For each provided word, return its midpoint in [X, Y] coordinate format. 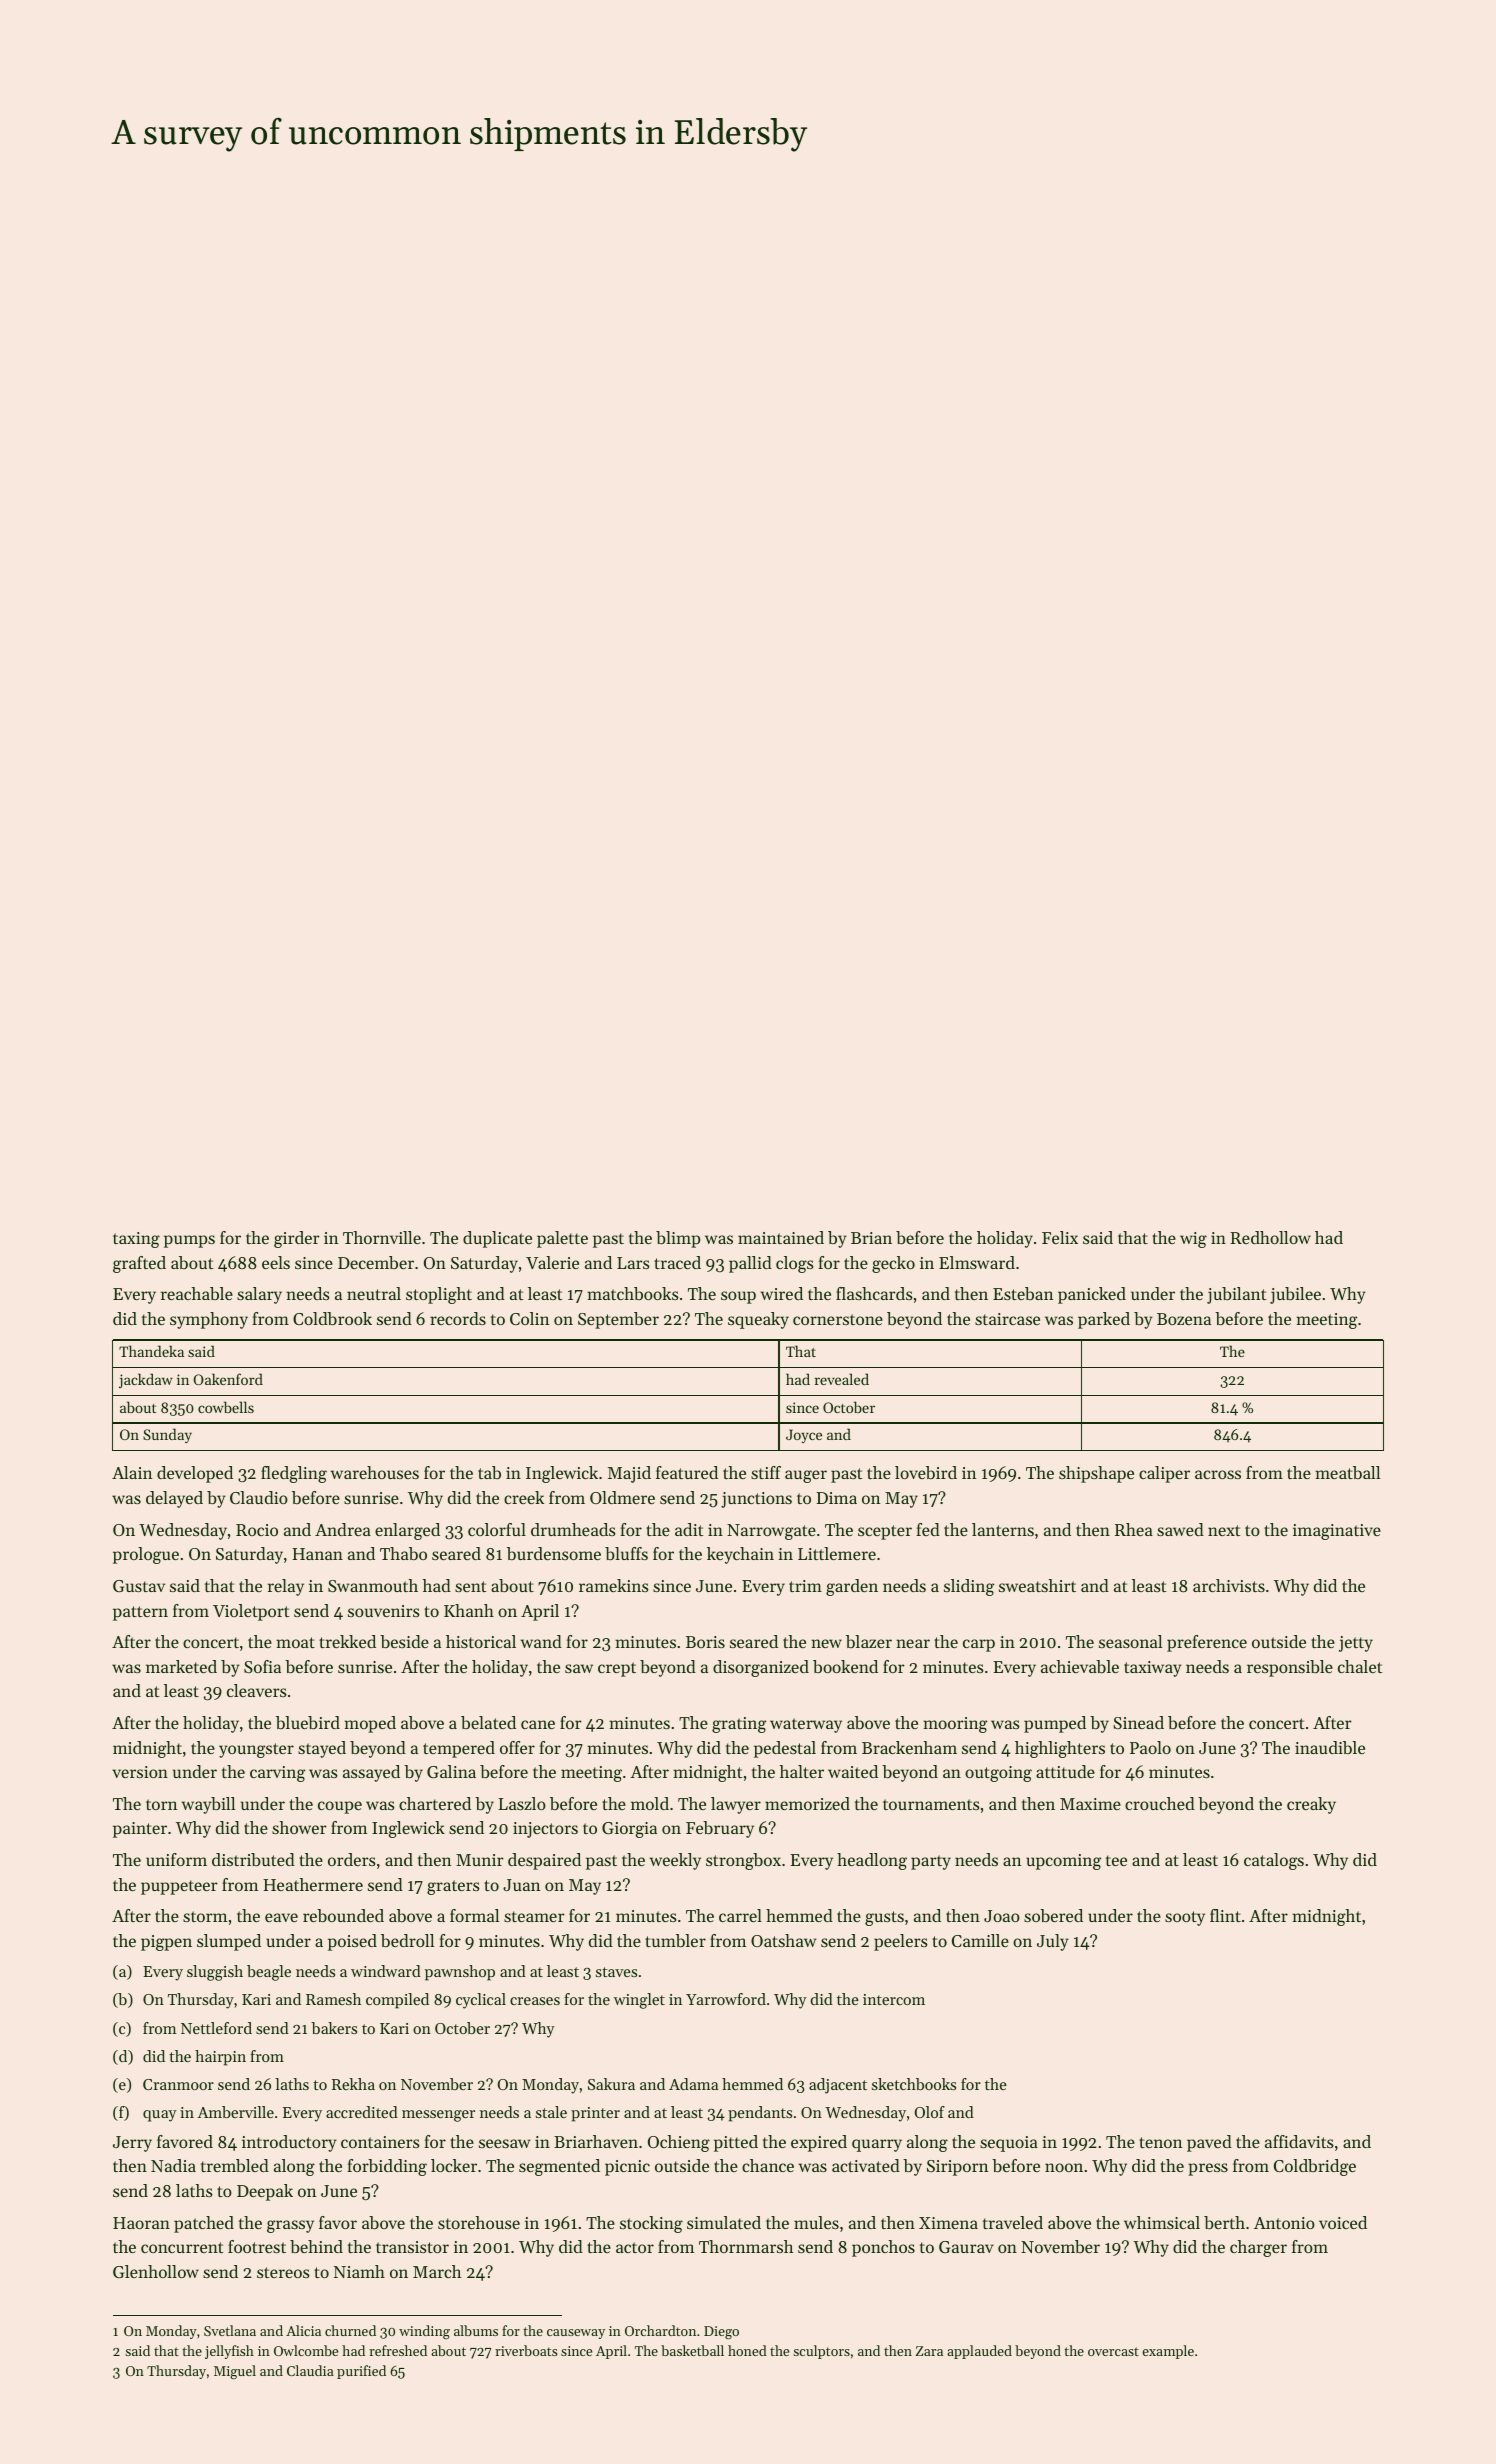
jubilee [1295, 1295]
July [1053, 1942]
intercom [894, 1999]
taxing [136, 1240]
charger [1258, 2248]
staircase [1007, 1319]
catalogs [1274, 1861]
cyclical [481, 2001]
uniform [176, 1859]
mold [650, 1803]
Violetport [251, 1612]
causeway [576, 2334]
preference [1207, 1643]
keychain [740, 1555]
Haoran [141, 2223]
